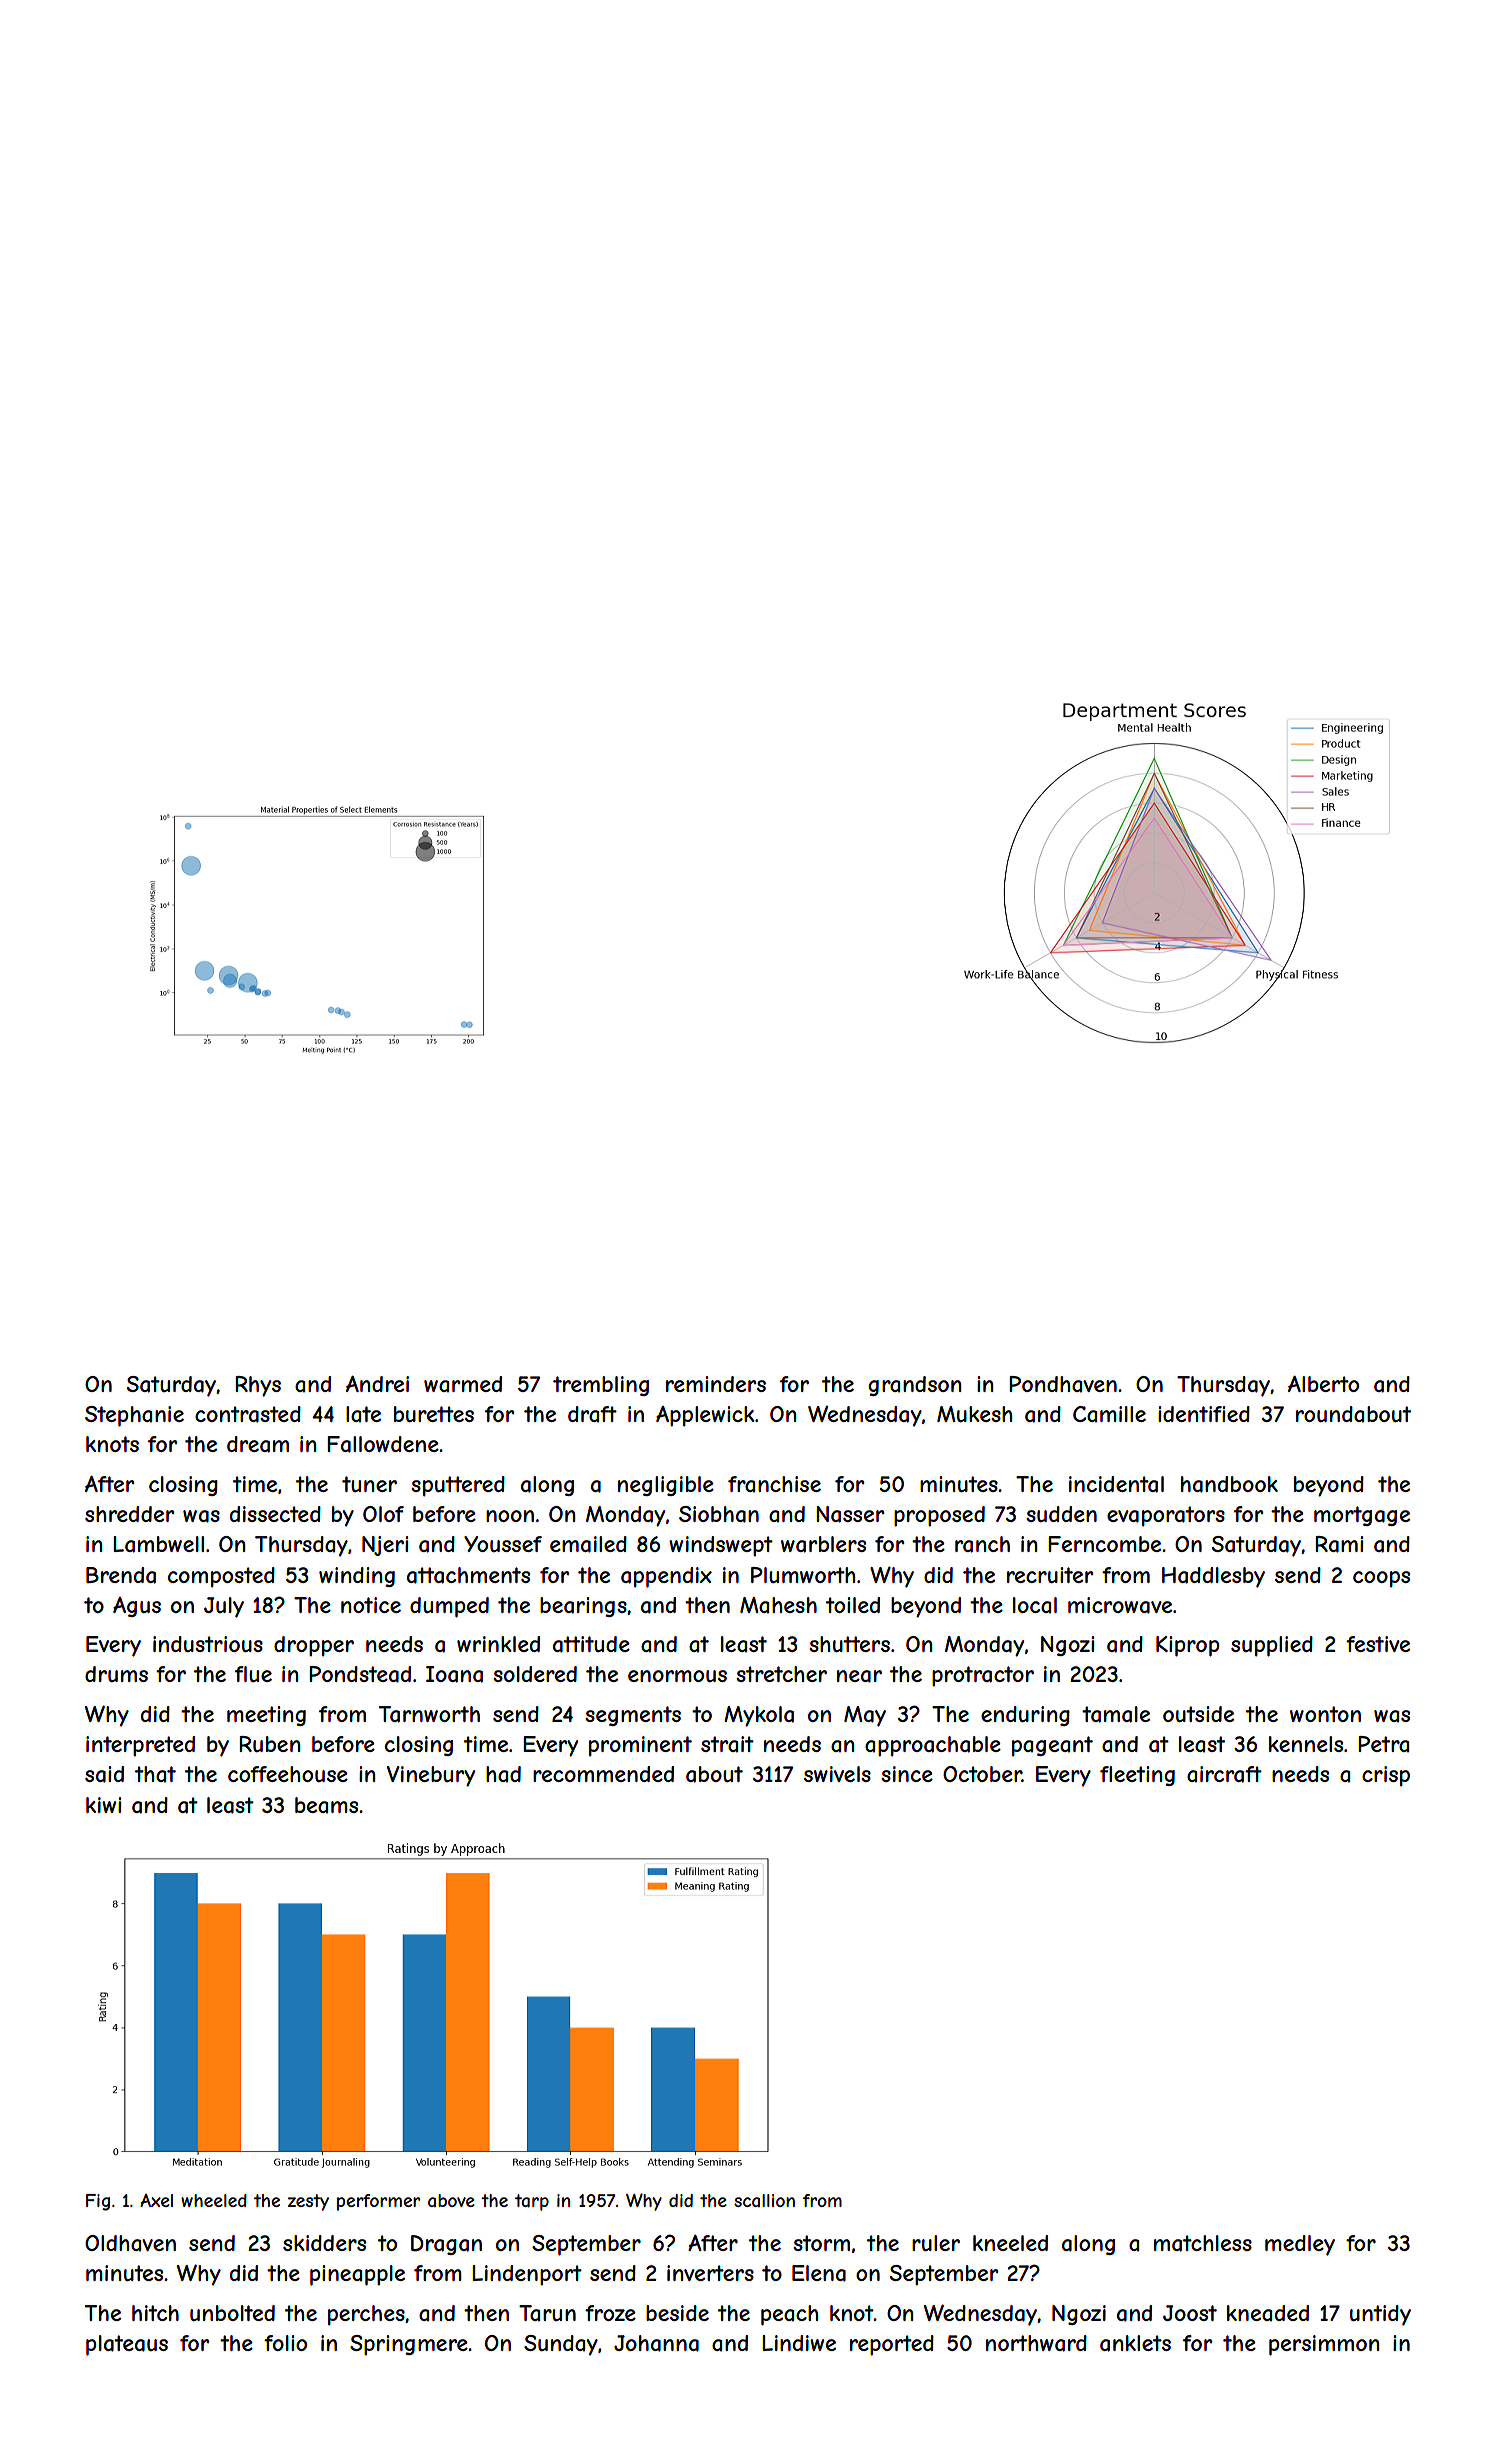 This image has width=1496, height=2464. Describe the element at coordinates (326, 1805) in the image. I see `beams` at that location.
